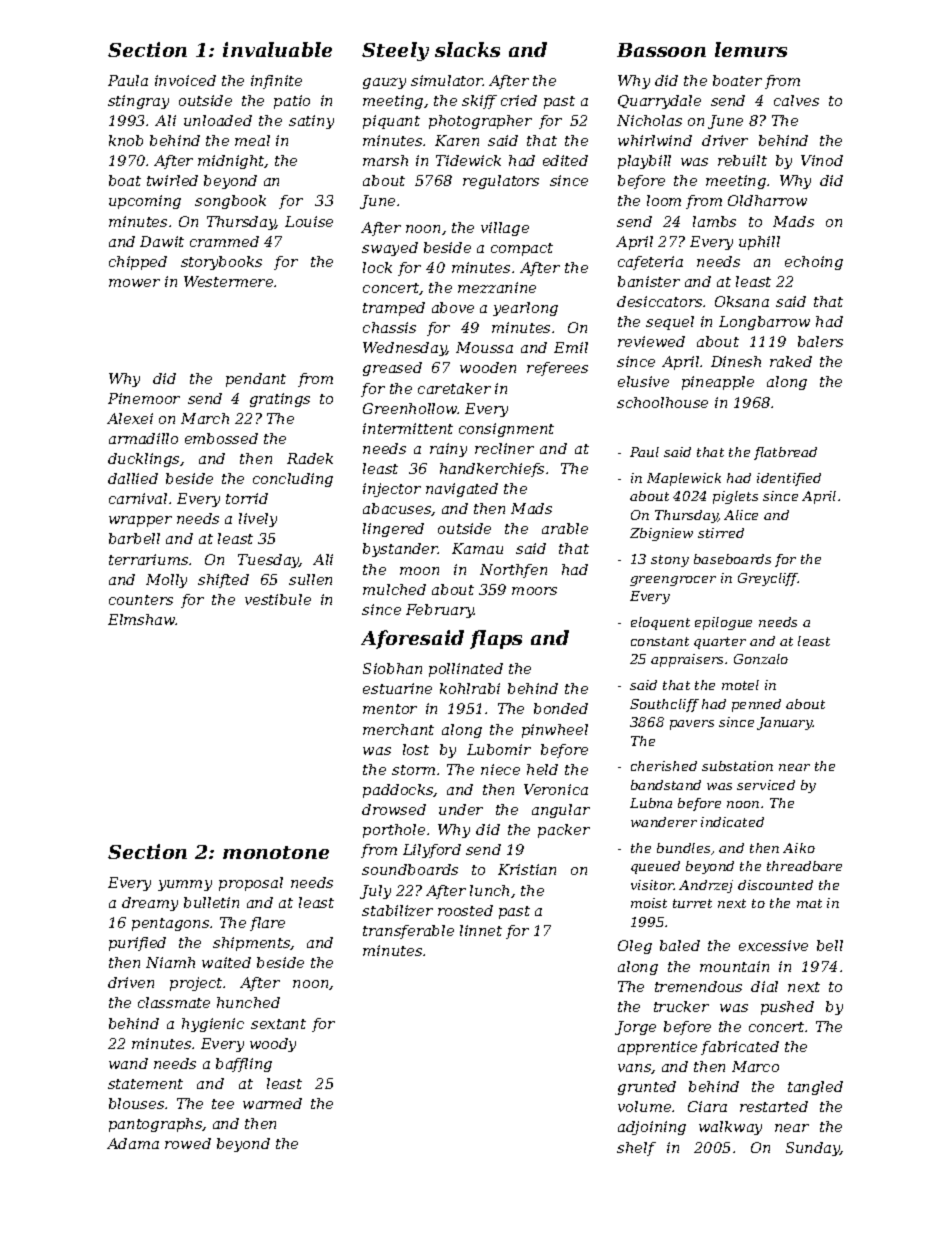 The width and height of the page is (952, 1233). I want to click on yummy, so click(185, 885).
